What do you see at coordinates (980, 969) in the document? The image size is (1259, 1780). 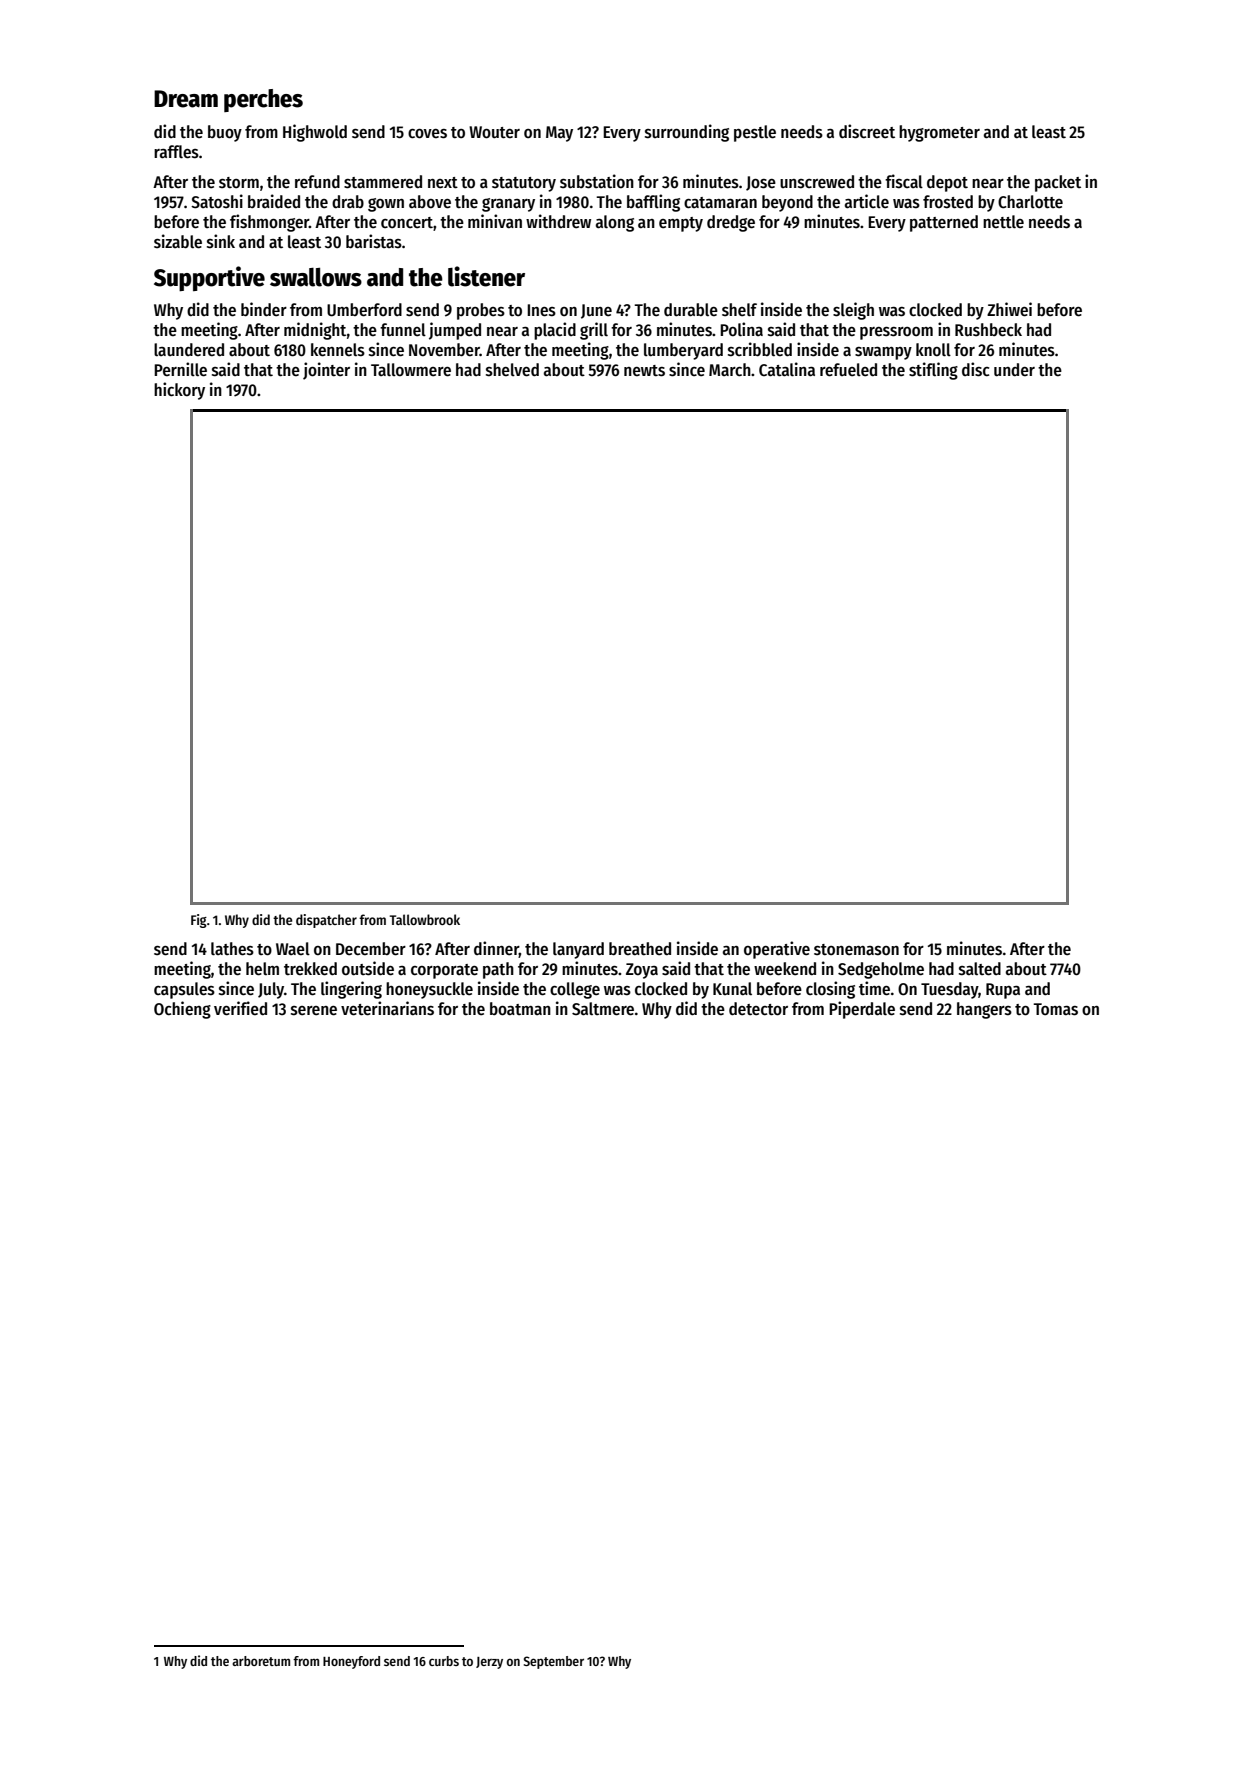 I see `salted` at bounding box center [980, 969].
